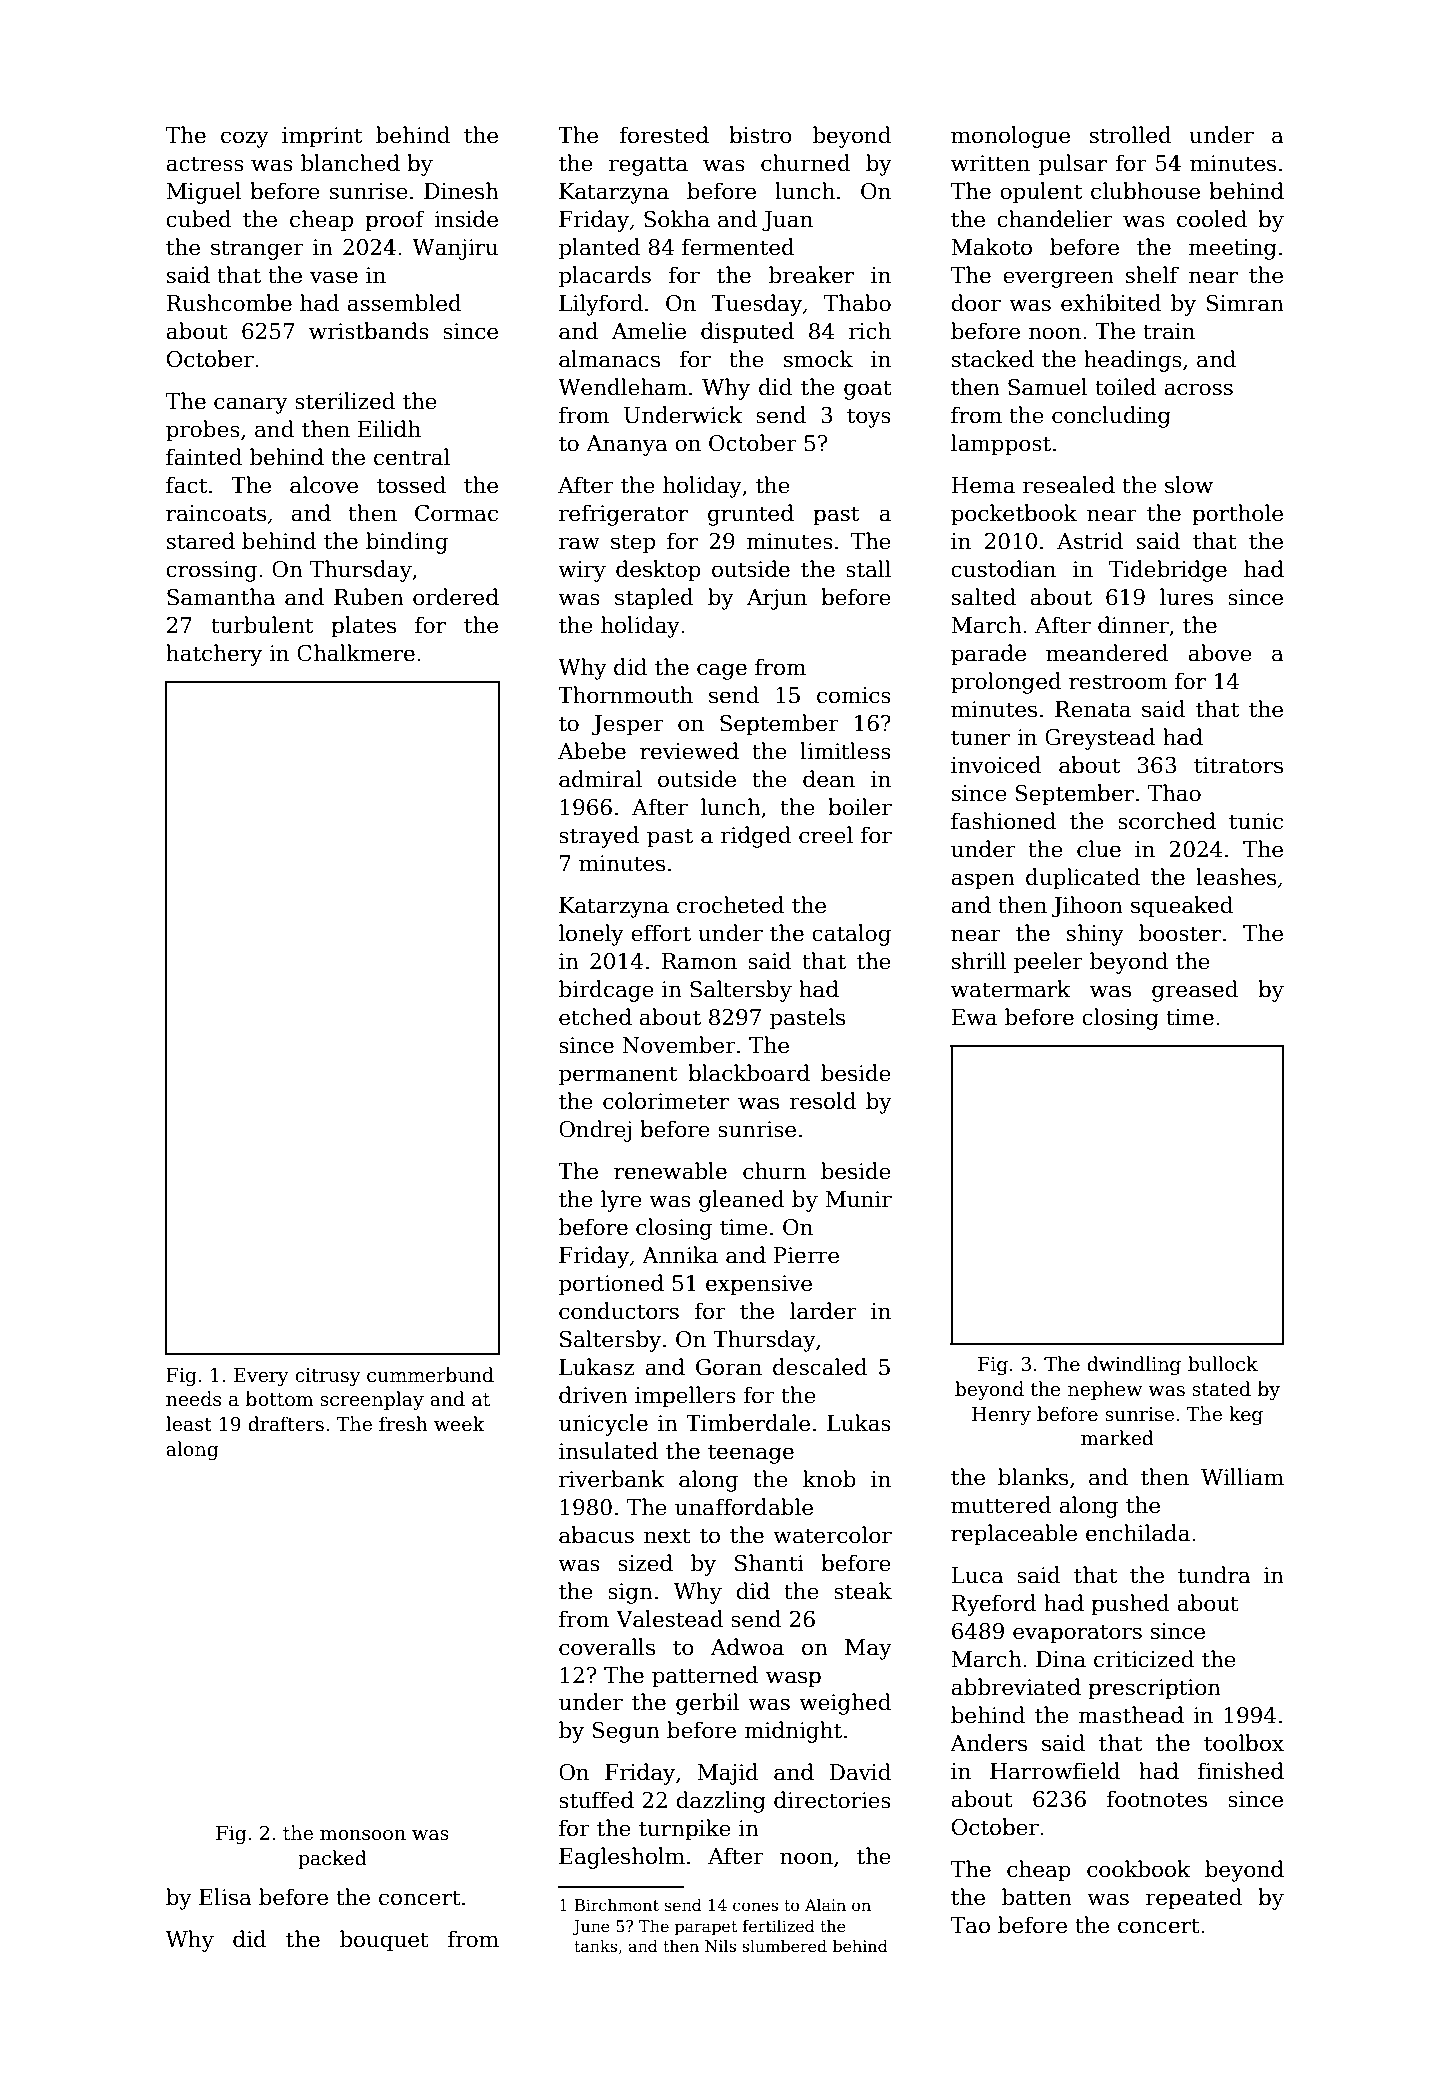  I want to click on least, so click(189, 1424).
